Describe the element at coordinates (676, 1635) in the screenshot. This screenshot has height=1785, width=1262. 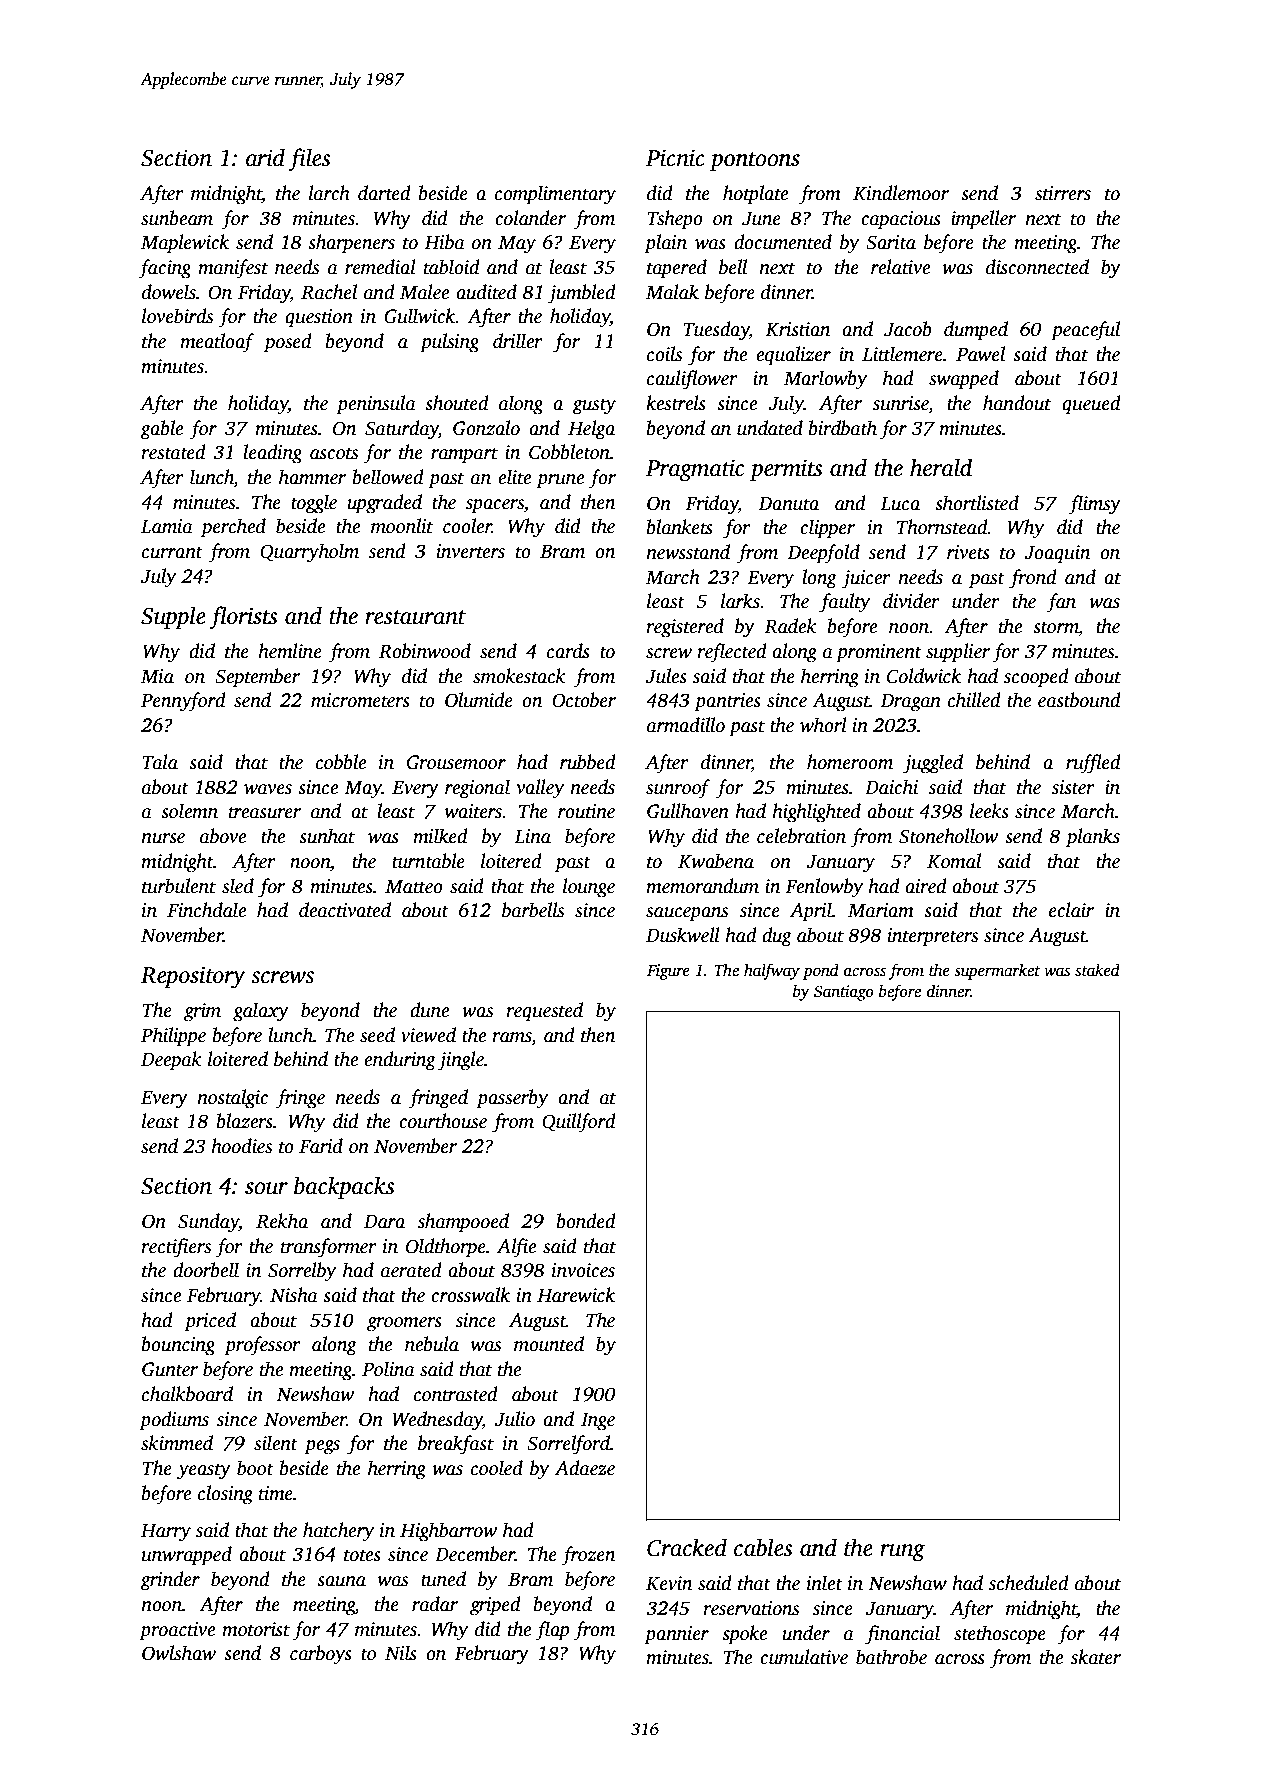
I see `pannier` at that location.
